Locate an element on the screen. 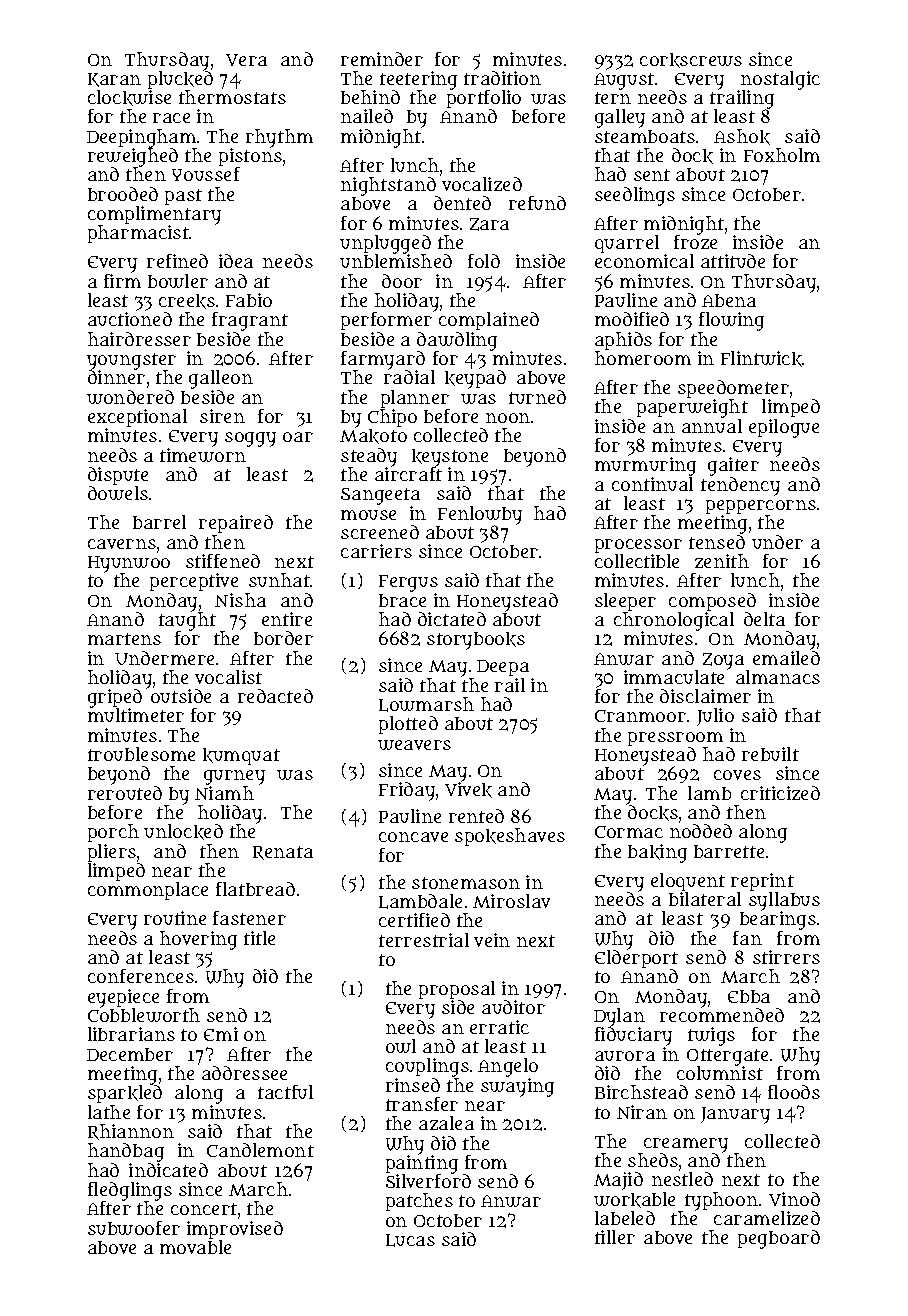 This screenshot has width=908, height=1316. tactful is located at coordinates (285, 1092).
